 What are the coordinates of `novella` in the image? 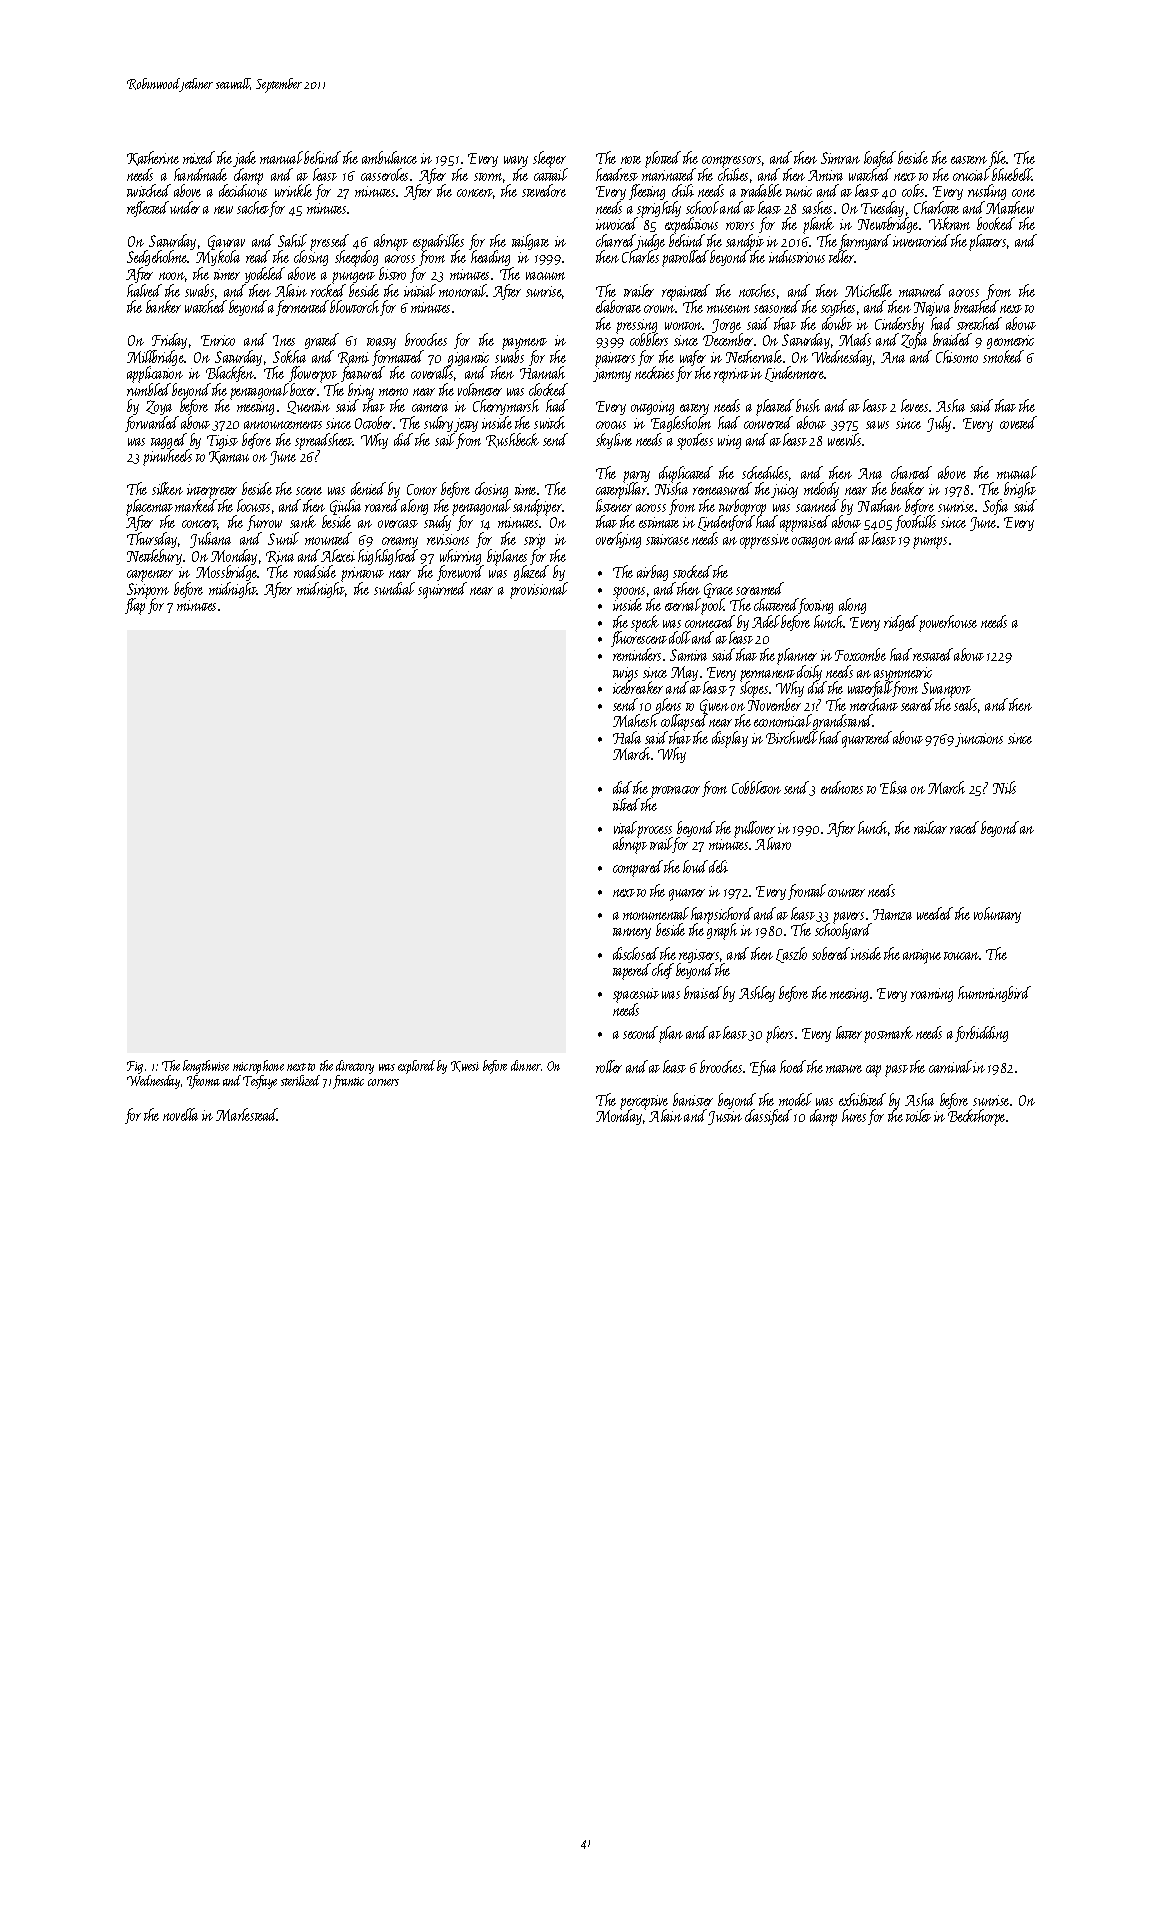 It's located at (180, 1114).
